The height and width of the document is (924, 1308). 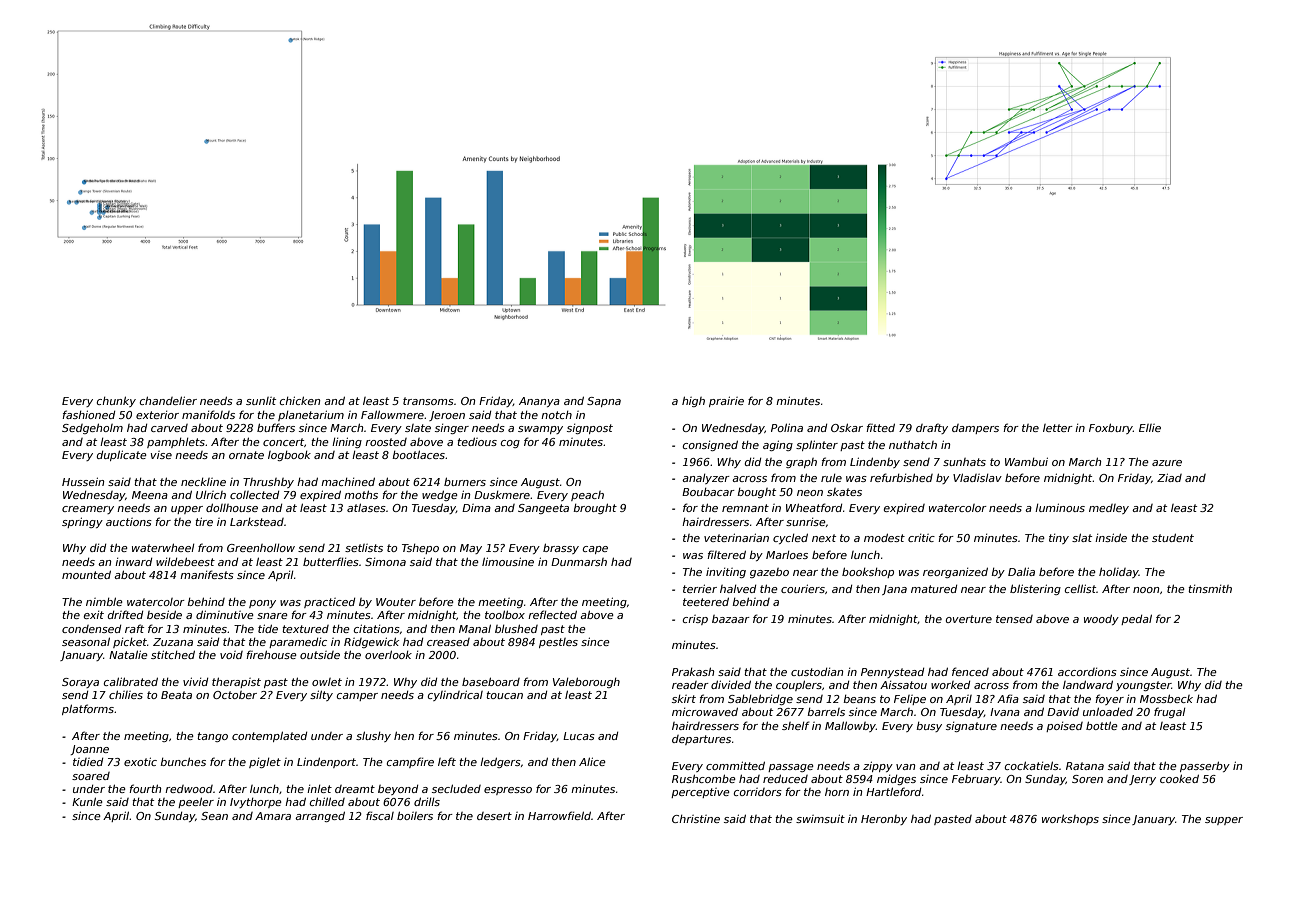 I want to click on departures, so click(x=701, y=740).
